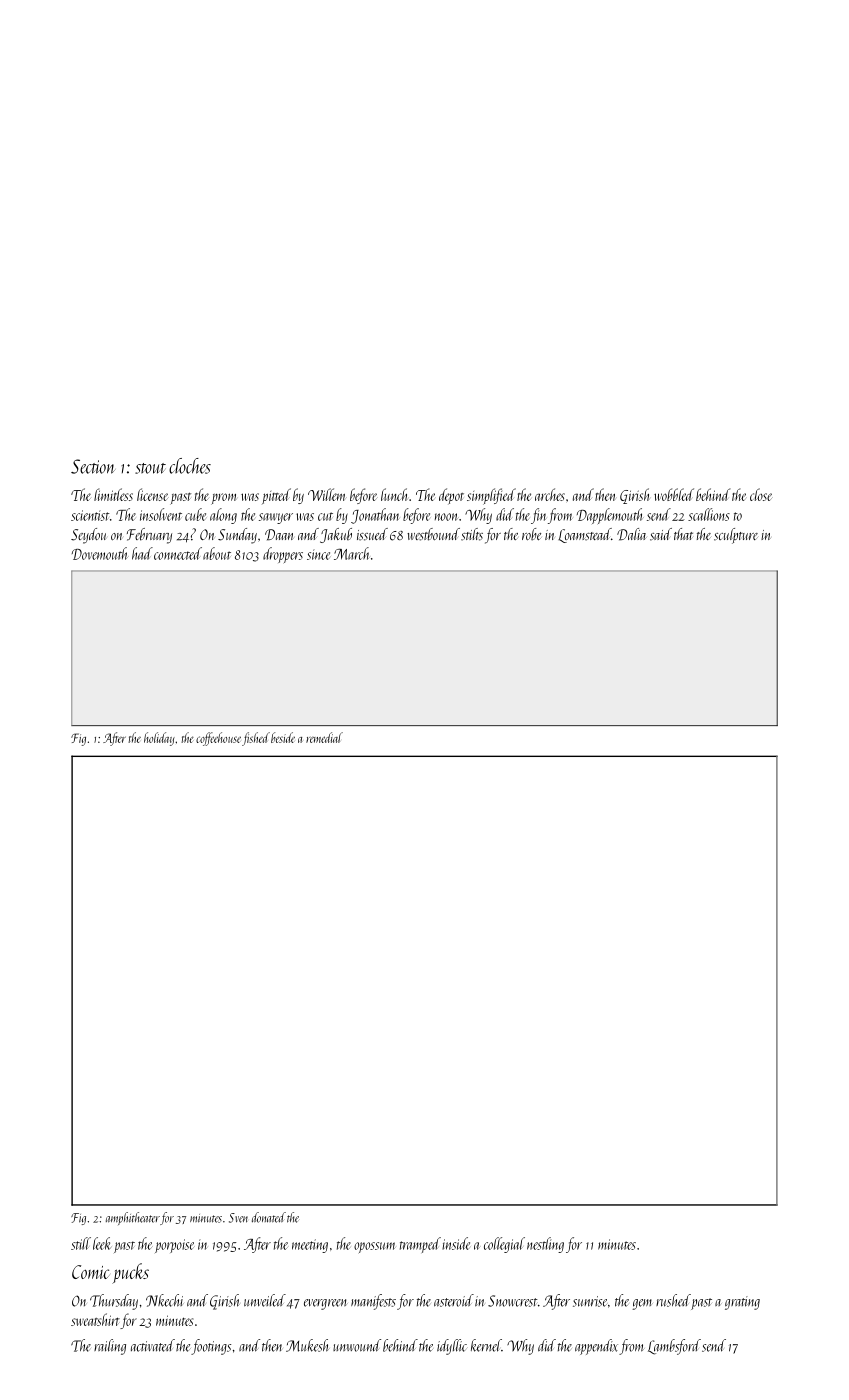 This document has height=1400, width=849. Describe the element at coordinates (683, 534) in the document. I see `that` at that location.
